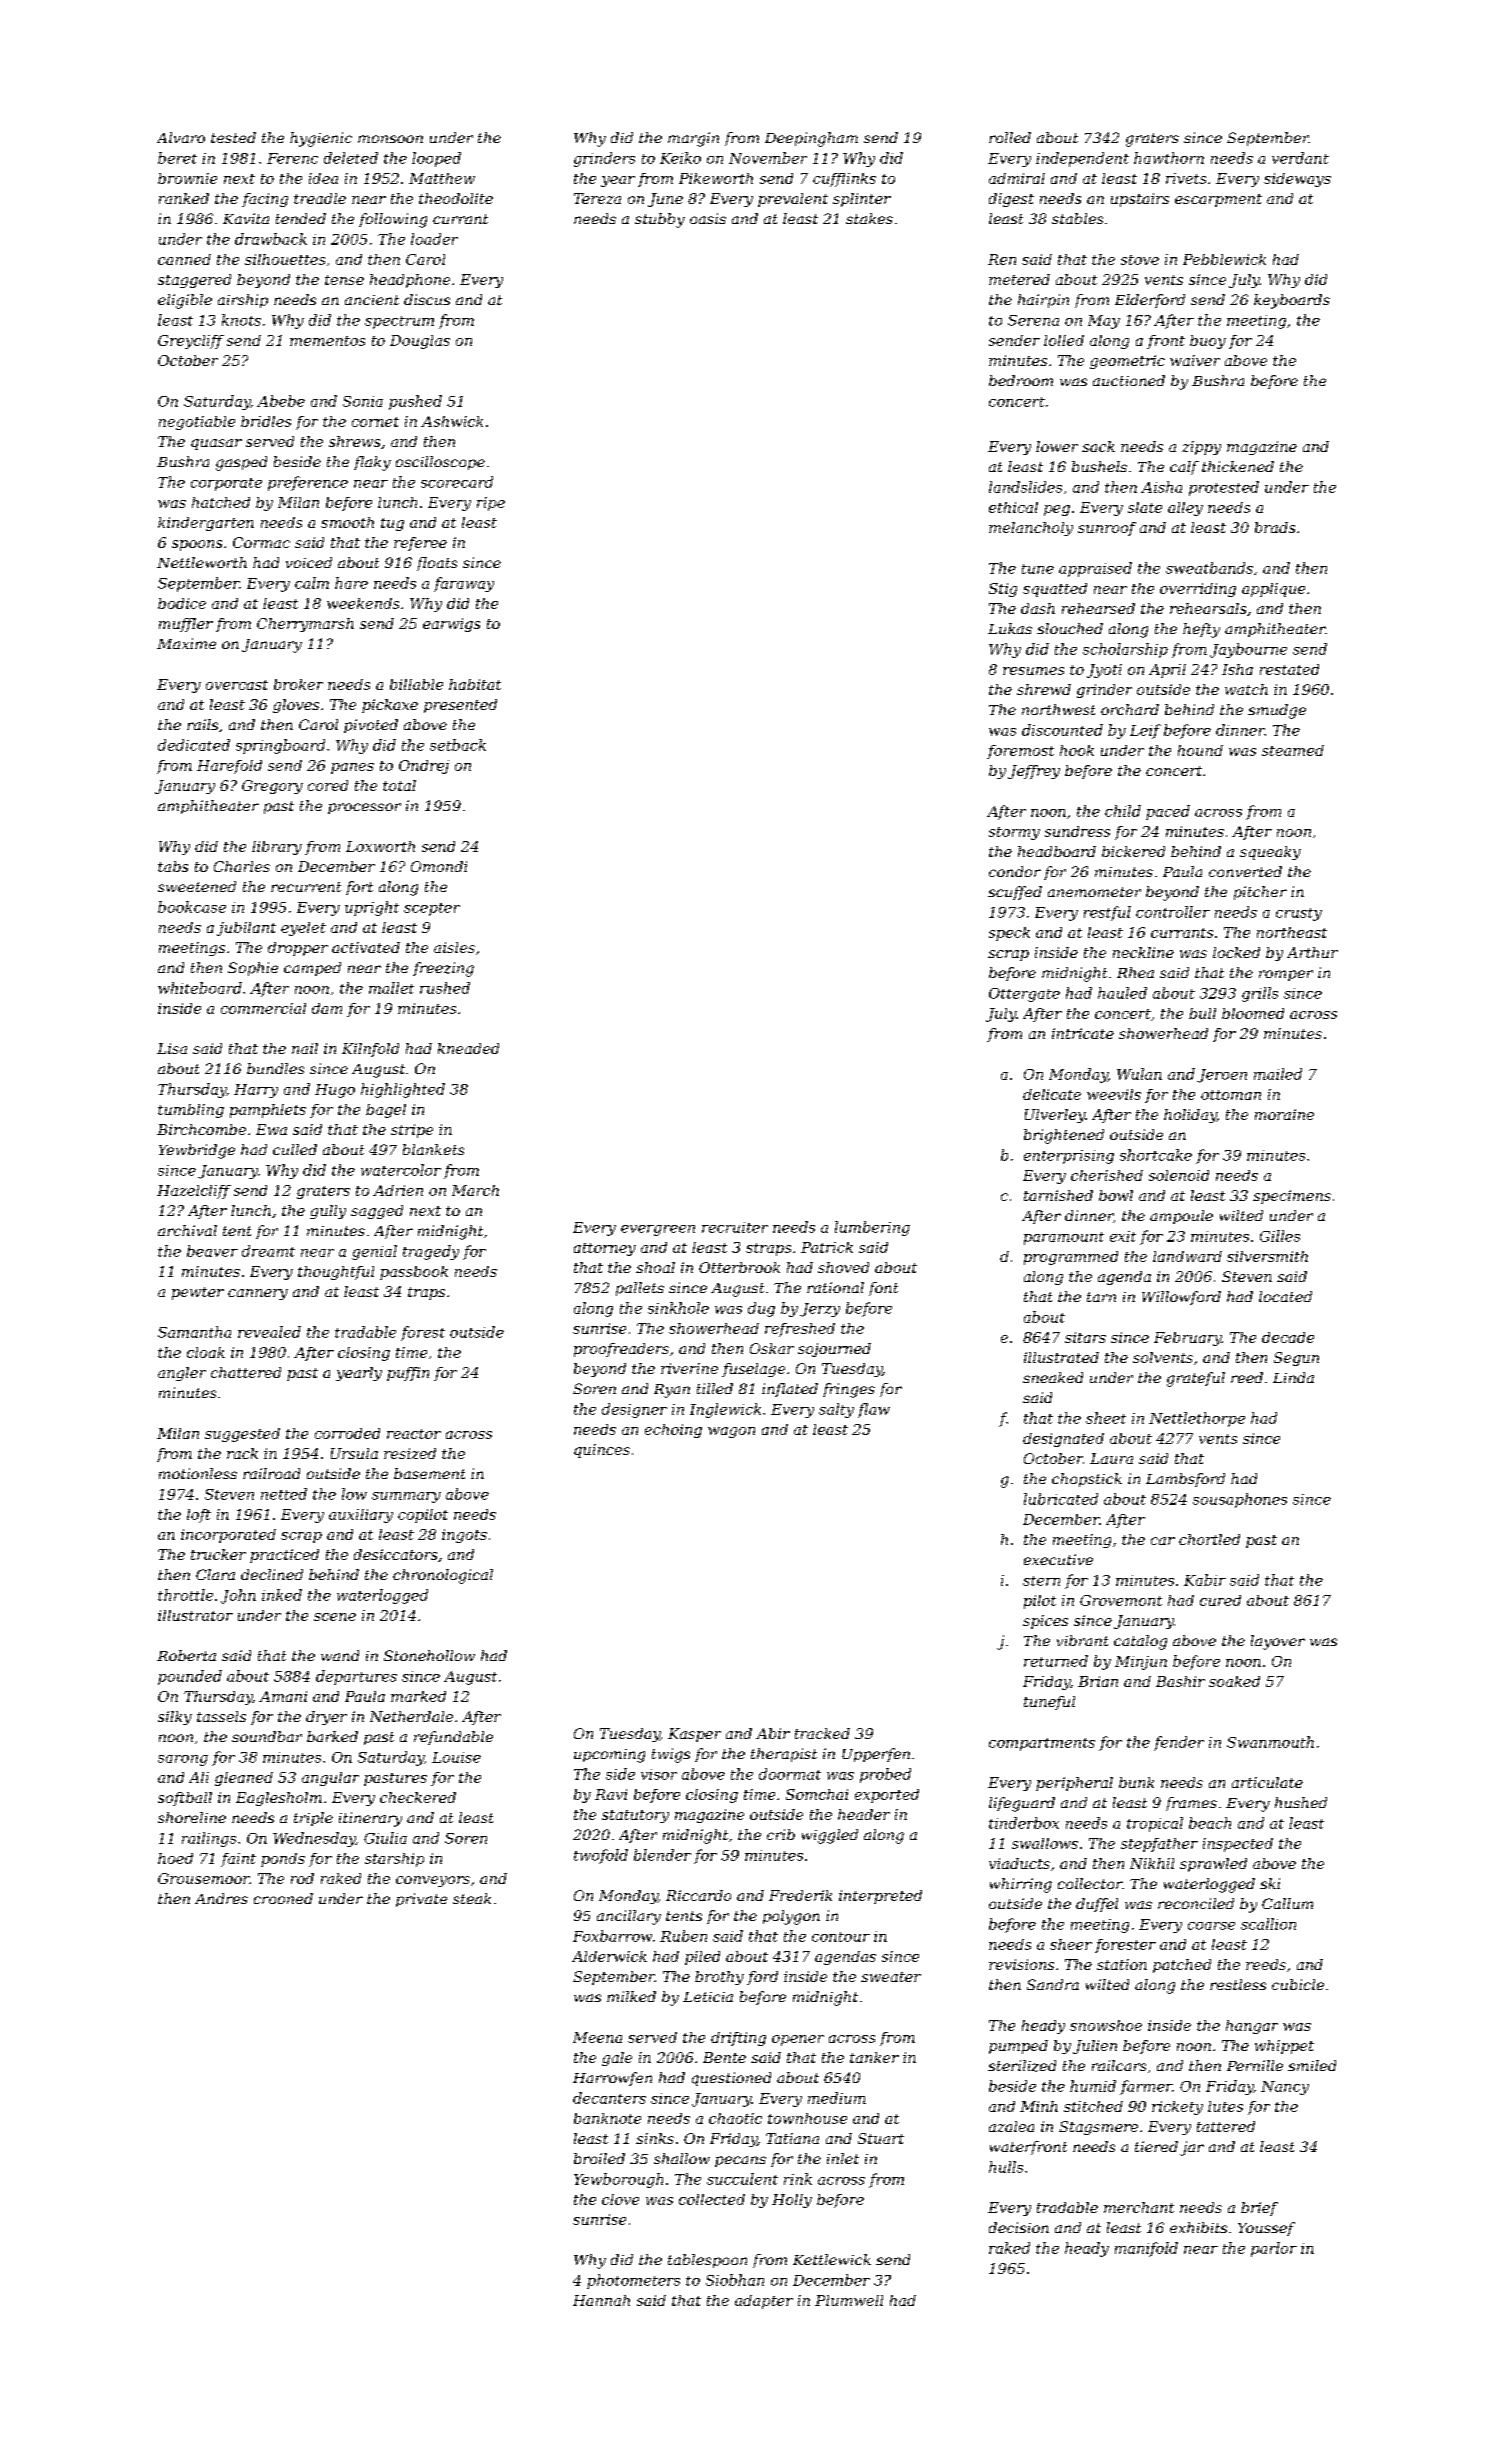  Describe the element at coordinates (1292, 301) in the document. I see `keyboards` at that location.
